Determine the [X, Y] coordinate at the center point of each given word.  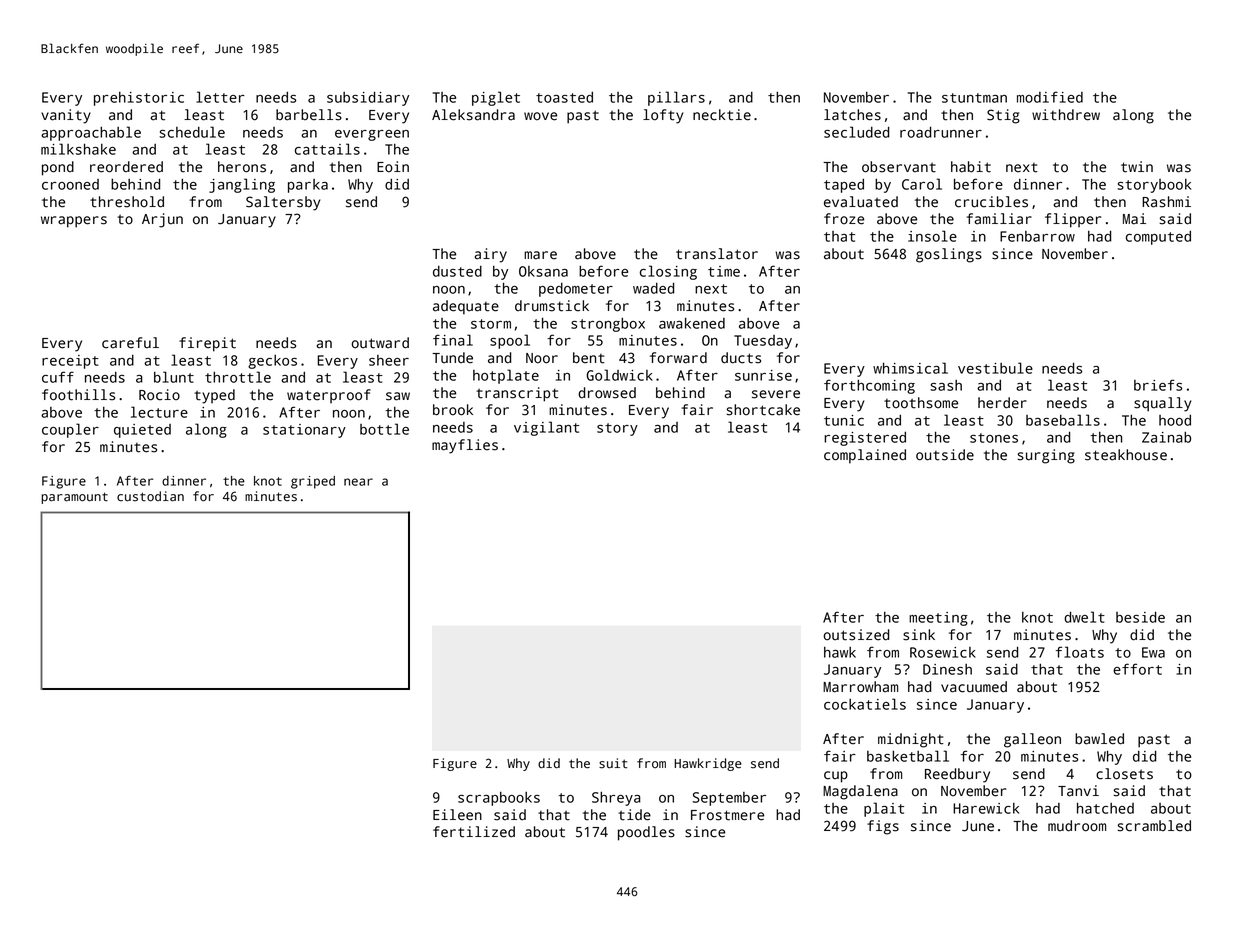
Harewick [986, 808]
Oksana [543, 271]
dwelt [1084, 617]
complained [865, 456]
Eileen [457, 815]
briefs [1158, 385]
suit [613, 763]
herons [242, 167]
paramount [74, 498]
